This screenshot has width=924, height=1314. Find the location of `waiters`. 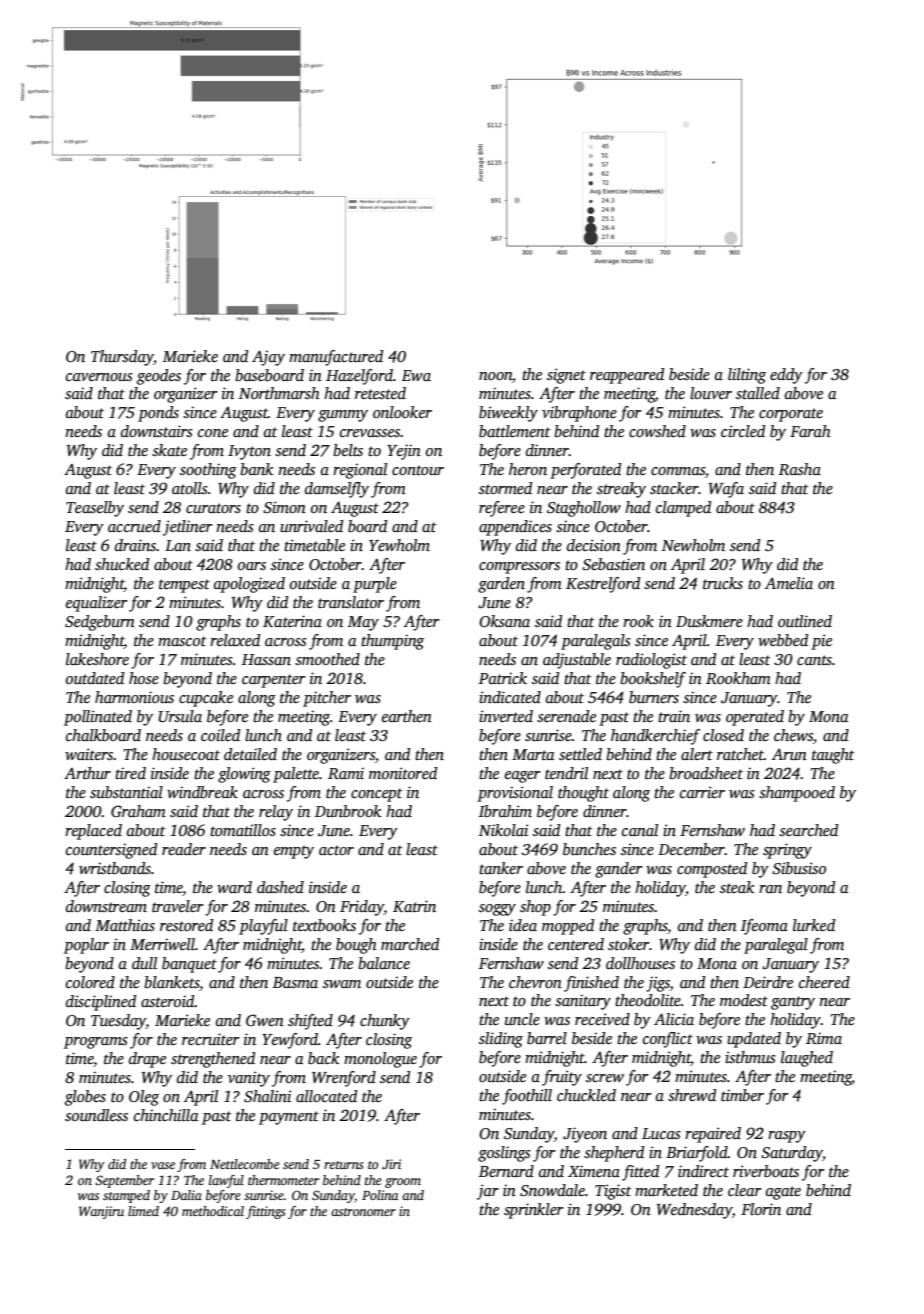

waiters is located at coordinates (89, 754).
